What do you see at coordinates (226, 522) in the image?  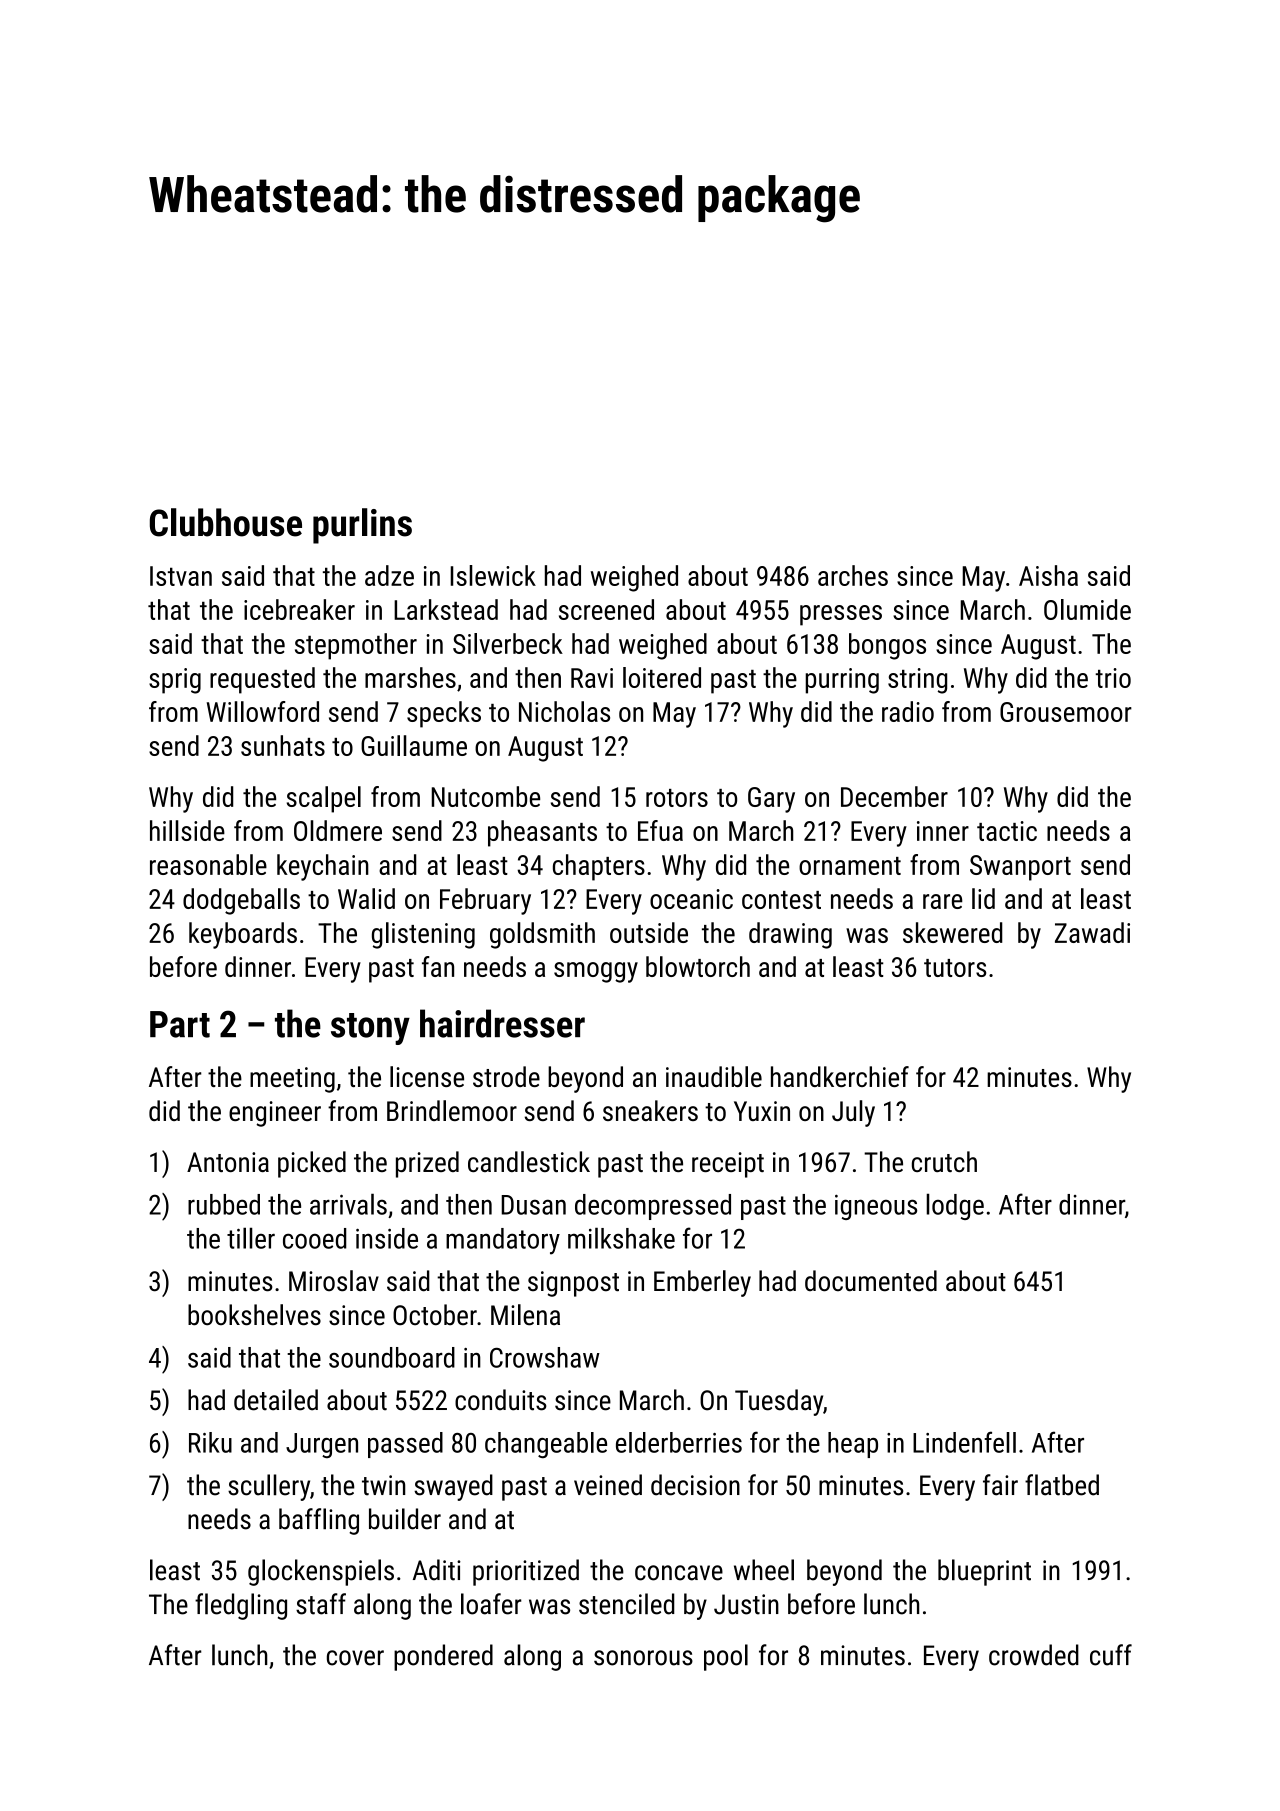 I see `Clubhouse` at bounding box center [226, 522].
